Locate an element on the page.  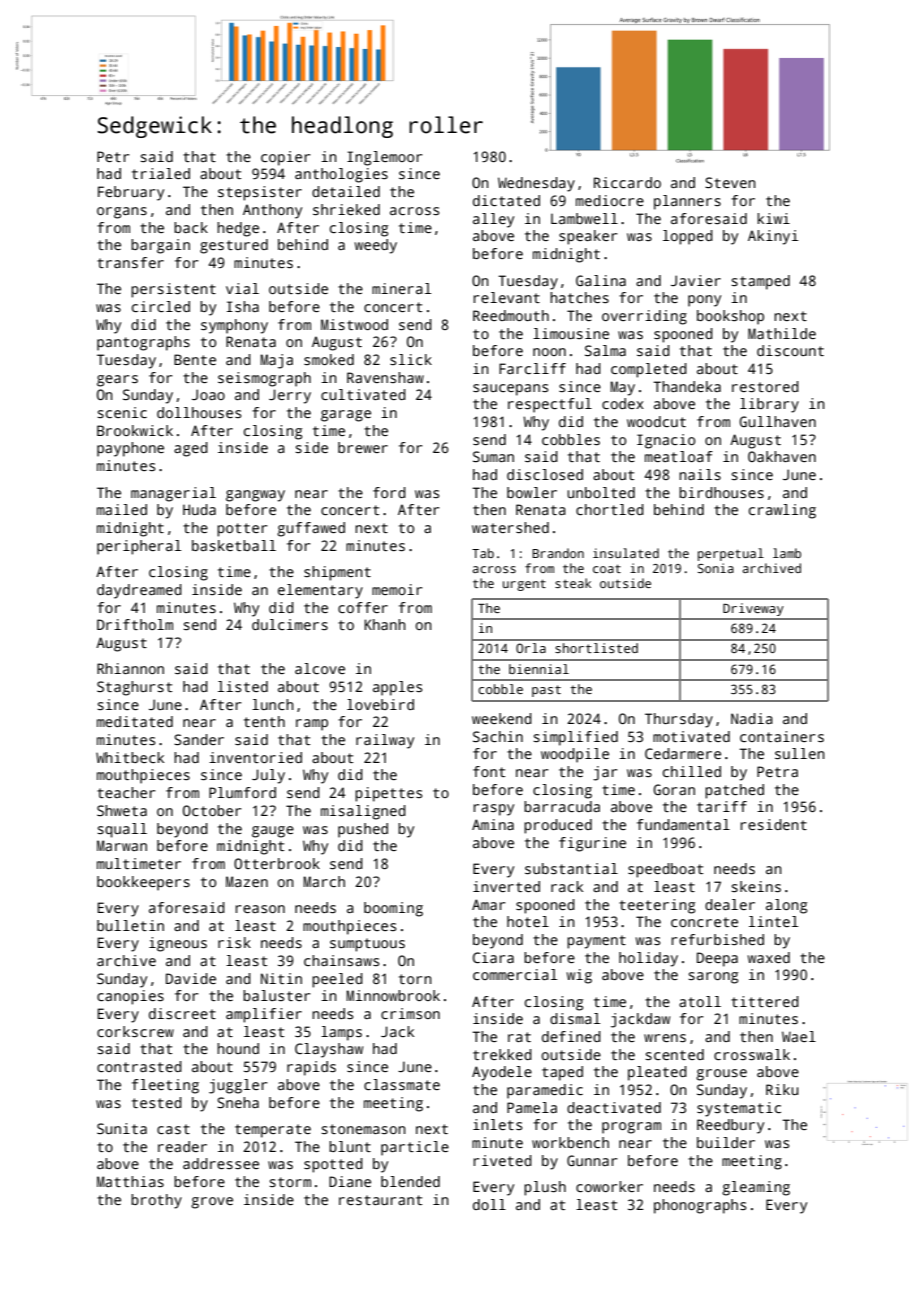
gangway is located at coordinates (255, 496).
